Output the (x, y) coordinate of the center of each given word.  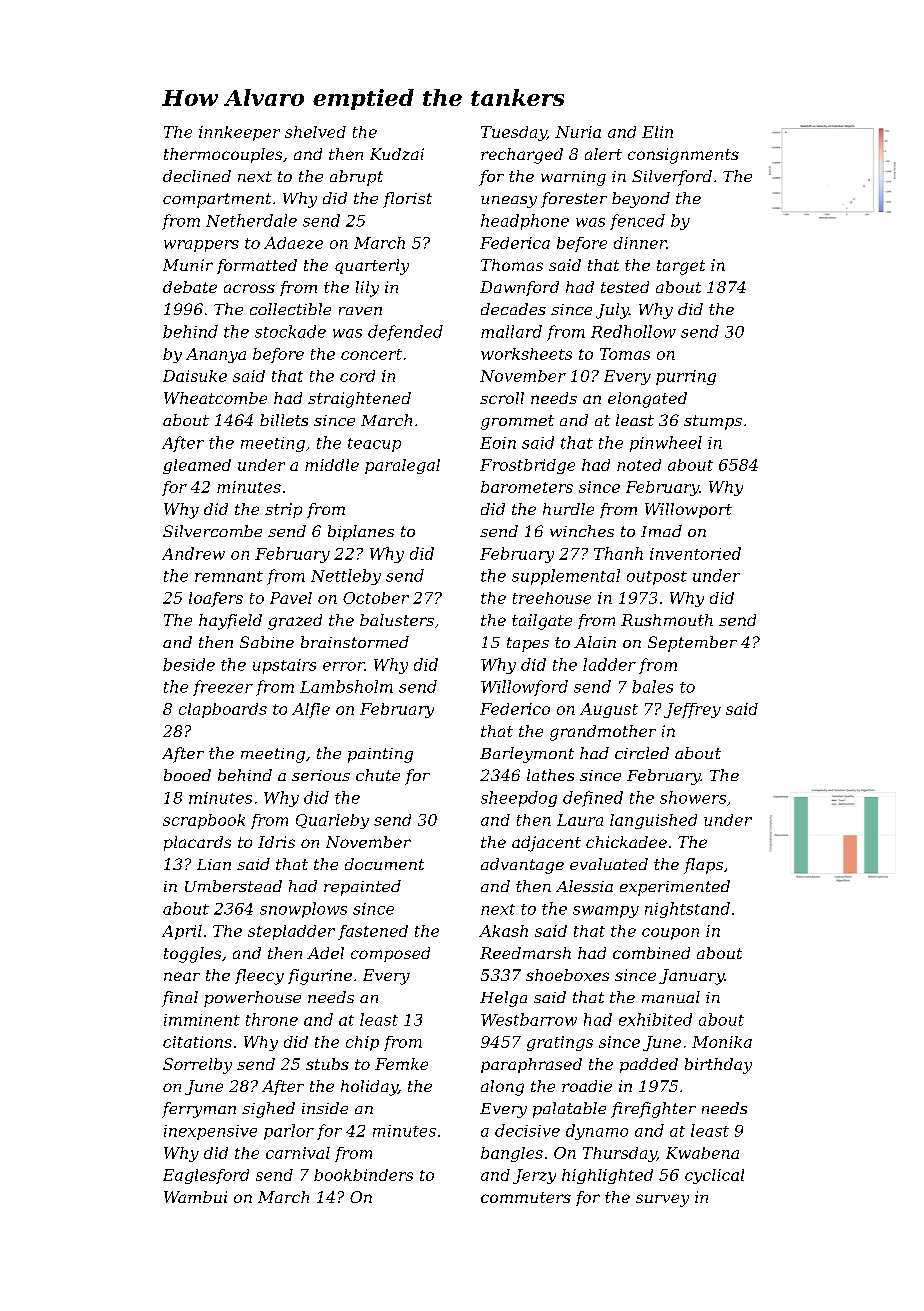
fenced (637, 222)
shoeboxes (567, 975)
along (502, 1088)
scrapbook (204, 821)
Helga (503, 999)
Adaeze (293, 243)
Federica (515, 243)
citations (197, 1042)
